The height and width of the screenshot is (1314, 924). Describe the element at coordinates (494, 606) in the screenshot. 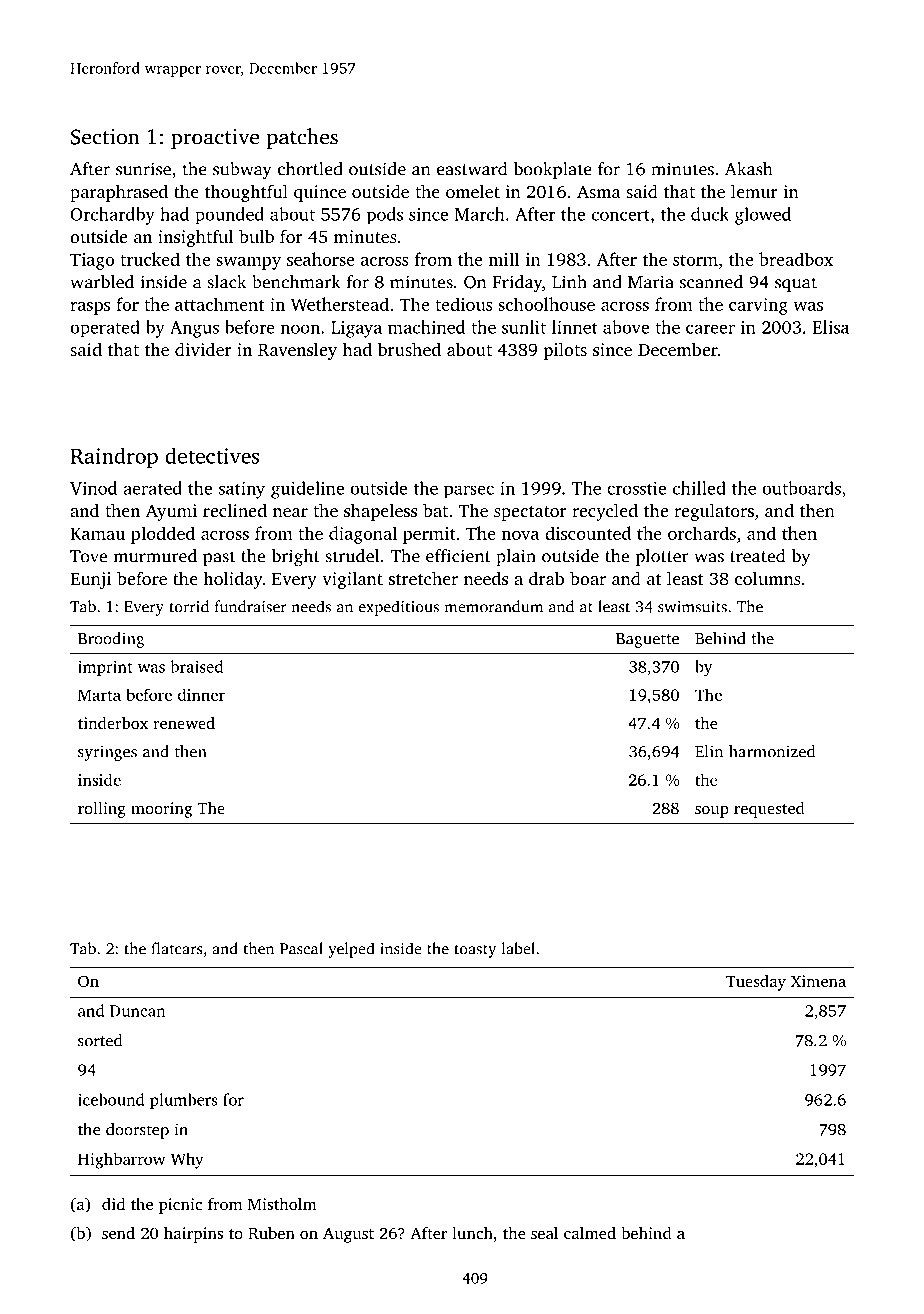

I see `memorandum` at that location.
